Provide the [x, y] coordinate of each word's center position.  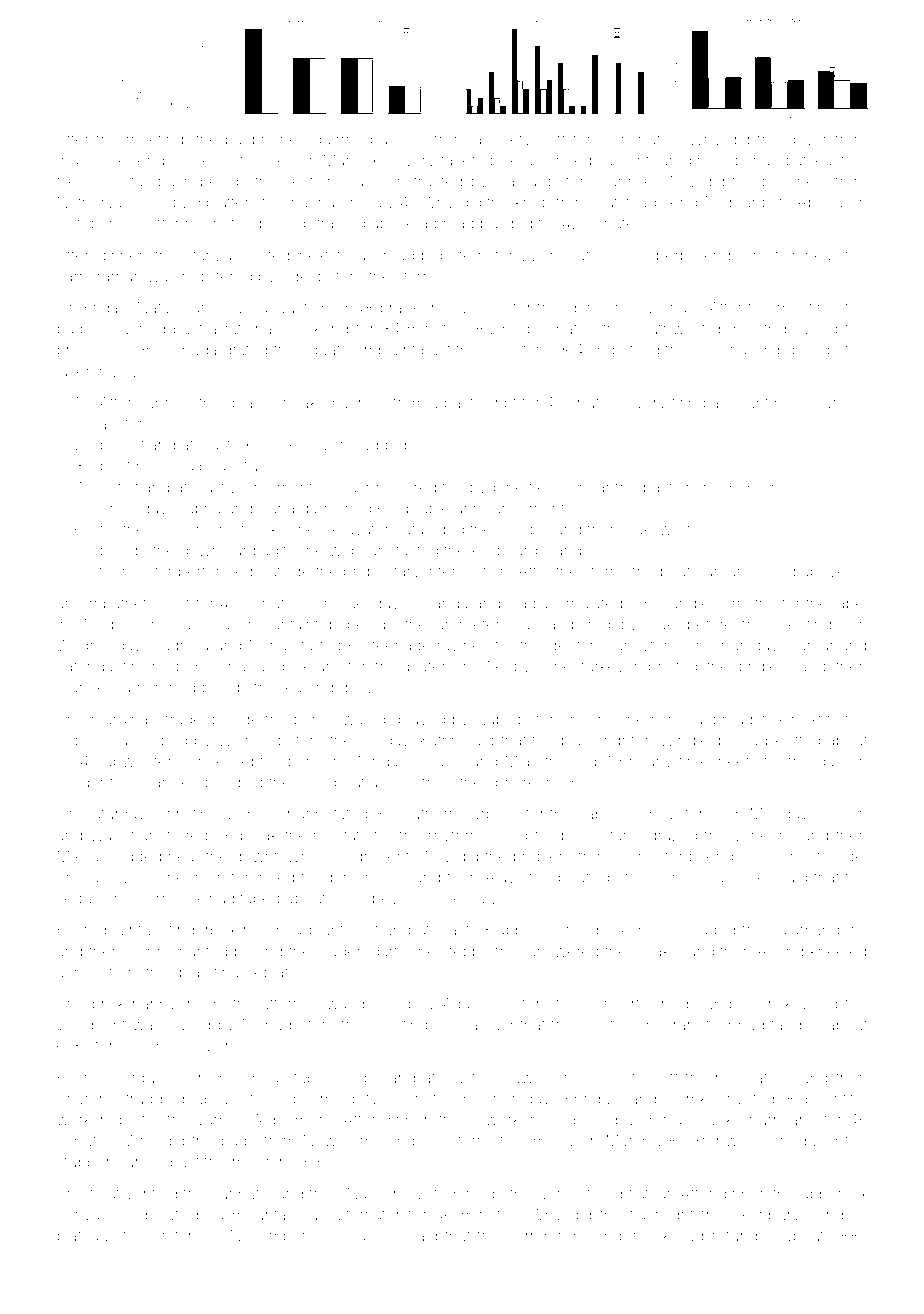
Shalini [441, 761]
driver [807, 139]
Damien [374, 1235]
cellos [214, 160]
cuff [553, 138]
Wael [107, 835]
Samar [812, 645]
